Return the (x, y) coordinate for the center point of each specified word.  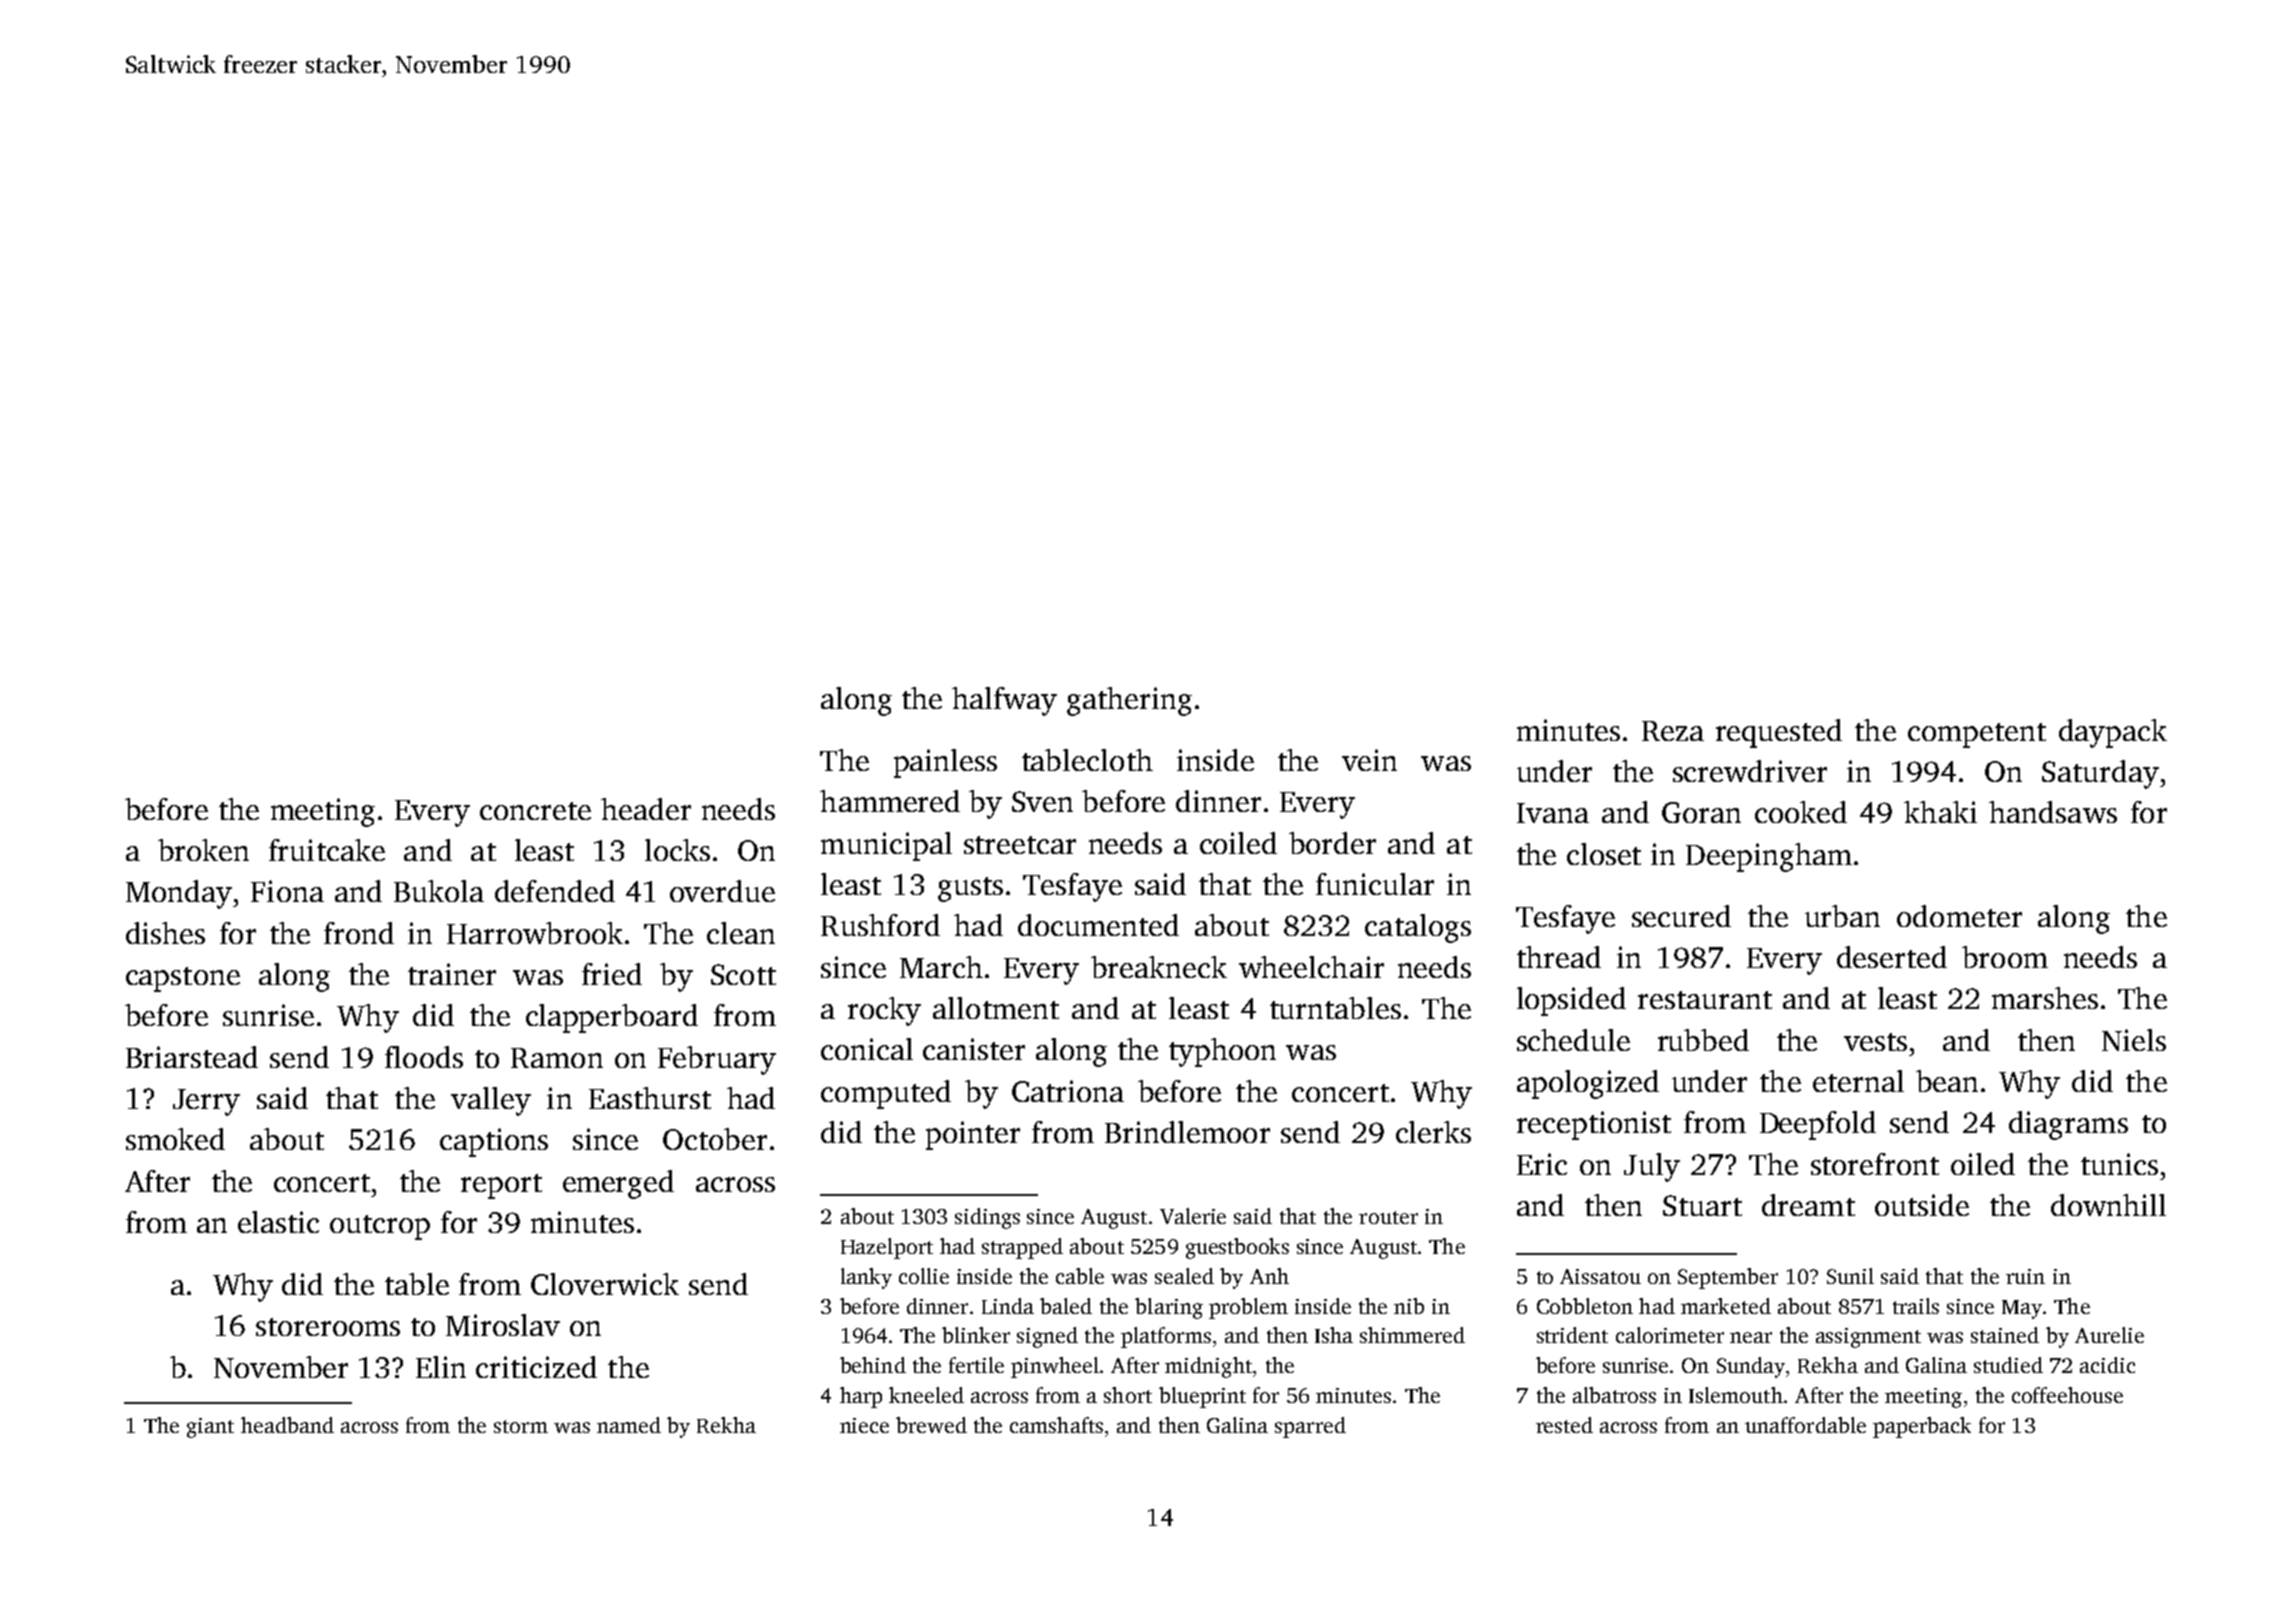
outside (1922, 1205)
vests (1875, 1042)
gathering (1129, 701)
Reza (1673, 731)
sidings (987, 1218)
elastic (278, 1222)
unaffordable (1805, 1425)
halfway (1004, 701)
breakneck (1159, 967)
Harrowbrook (535, 933)
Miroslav (503, 1325)
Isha (1334, 1335)
